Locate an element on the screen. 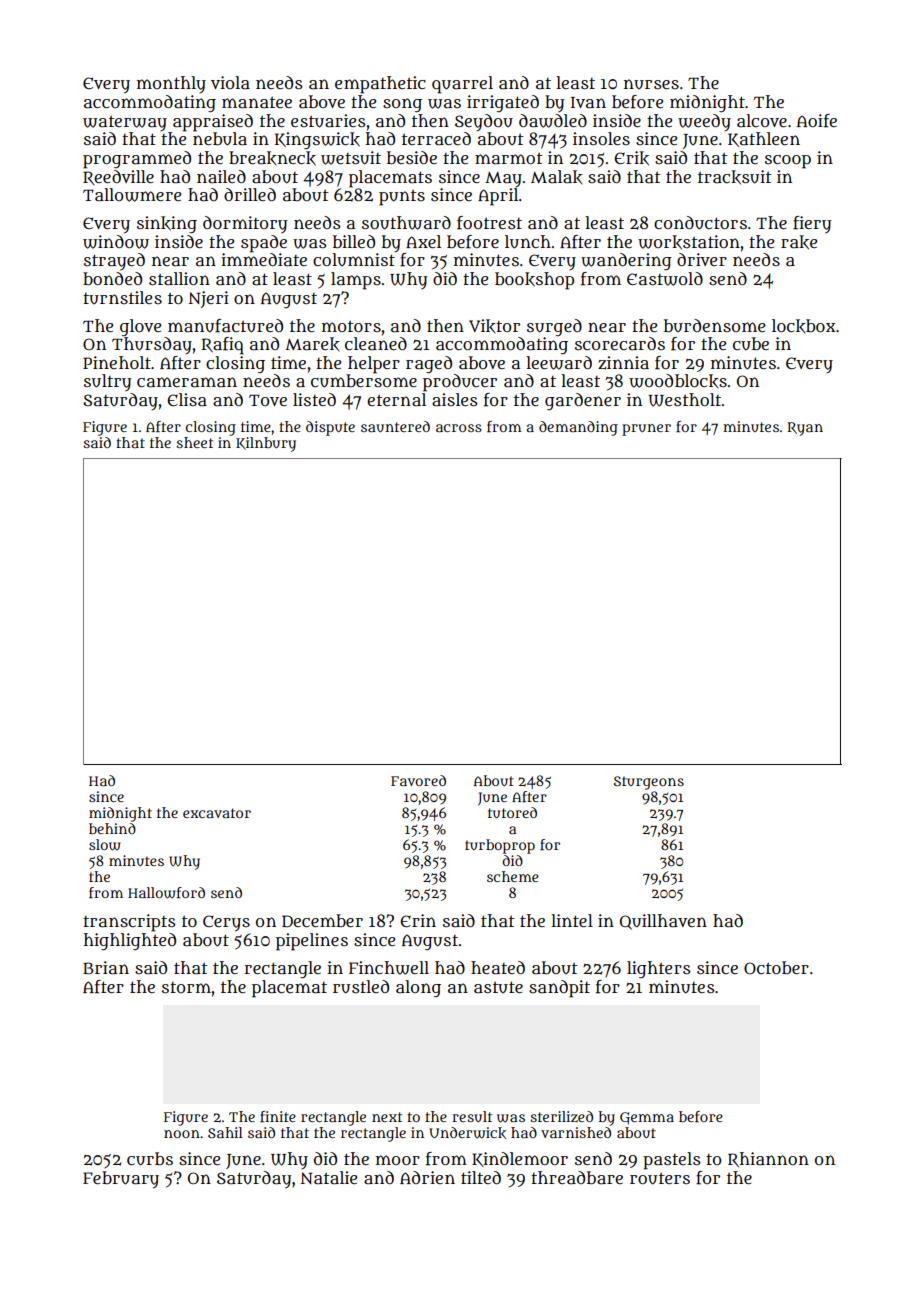 The width and height of the screenshot is (924, 1308). Ryan is located at coordinates (805, 429).
